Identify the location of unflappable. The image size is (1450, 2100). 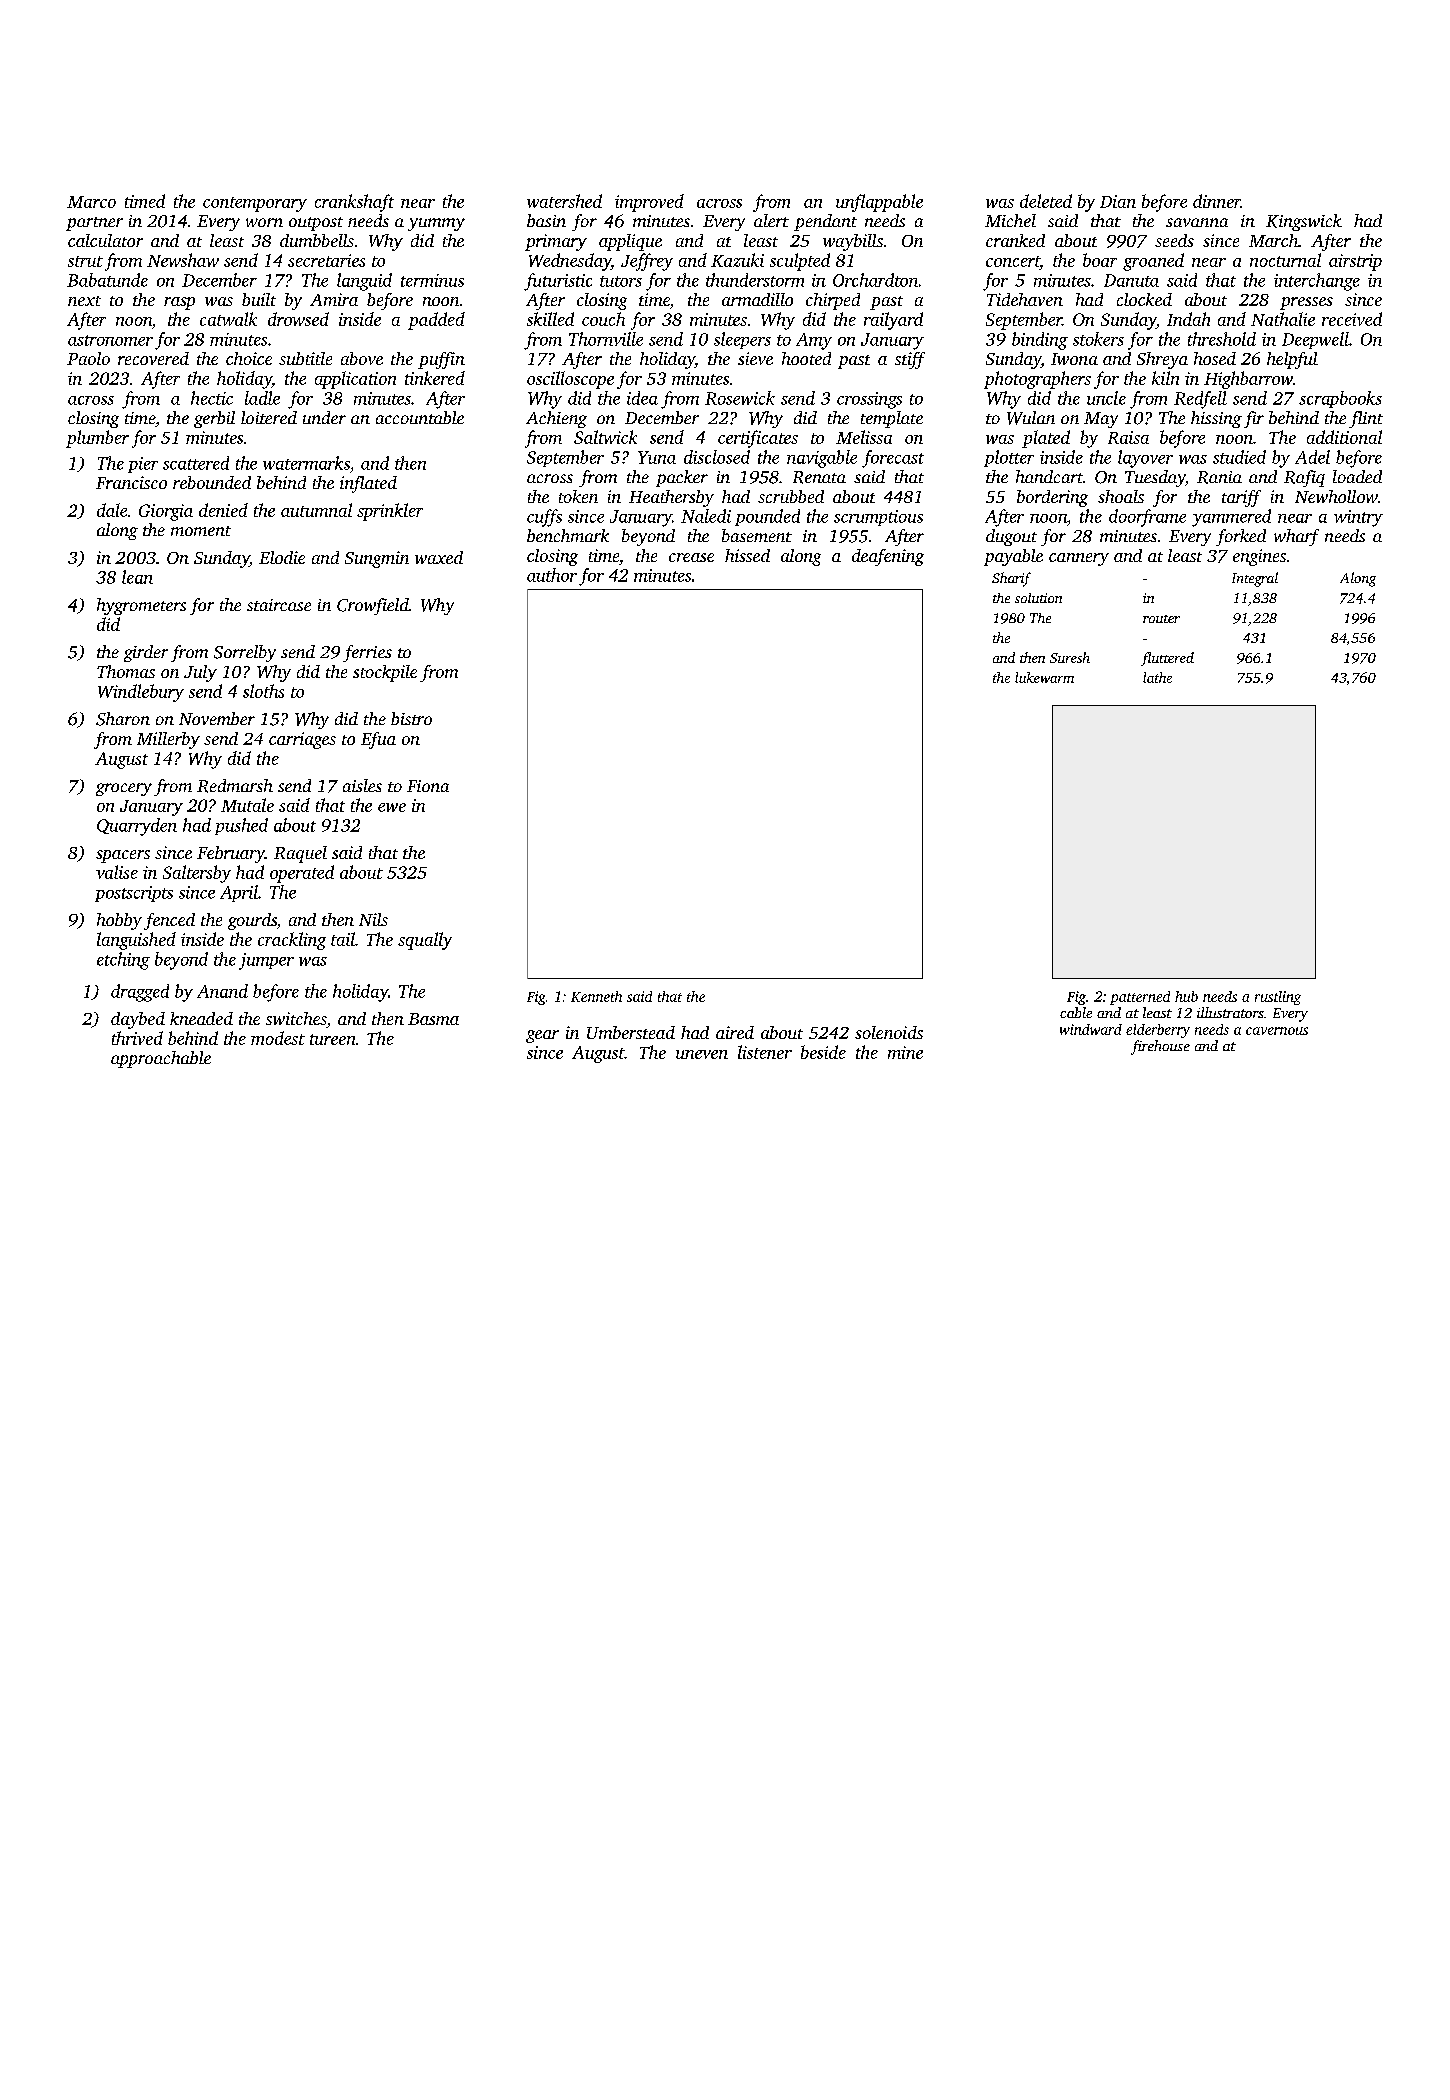
(879, 203).
